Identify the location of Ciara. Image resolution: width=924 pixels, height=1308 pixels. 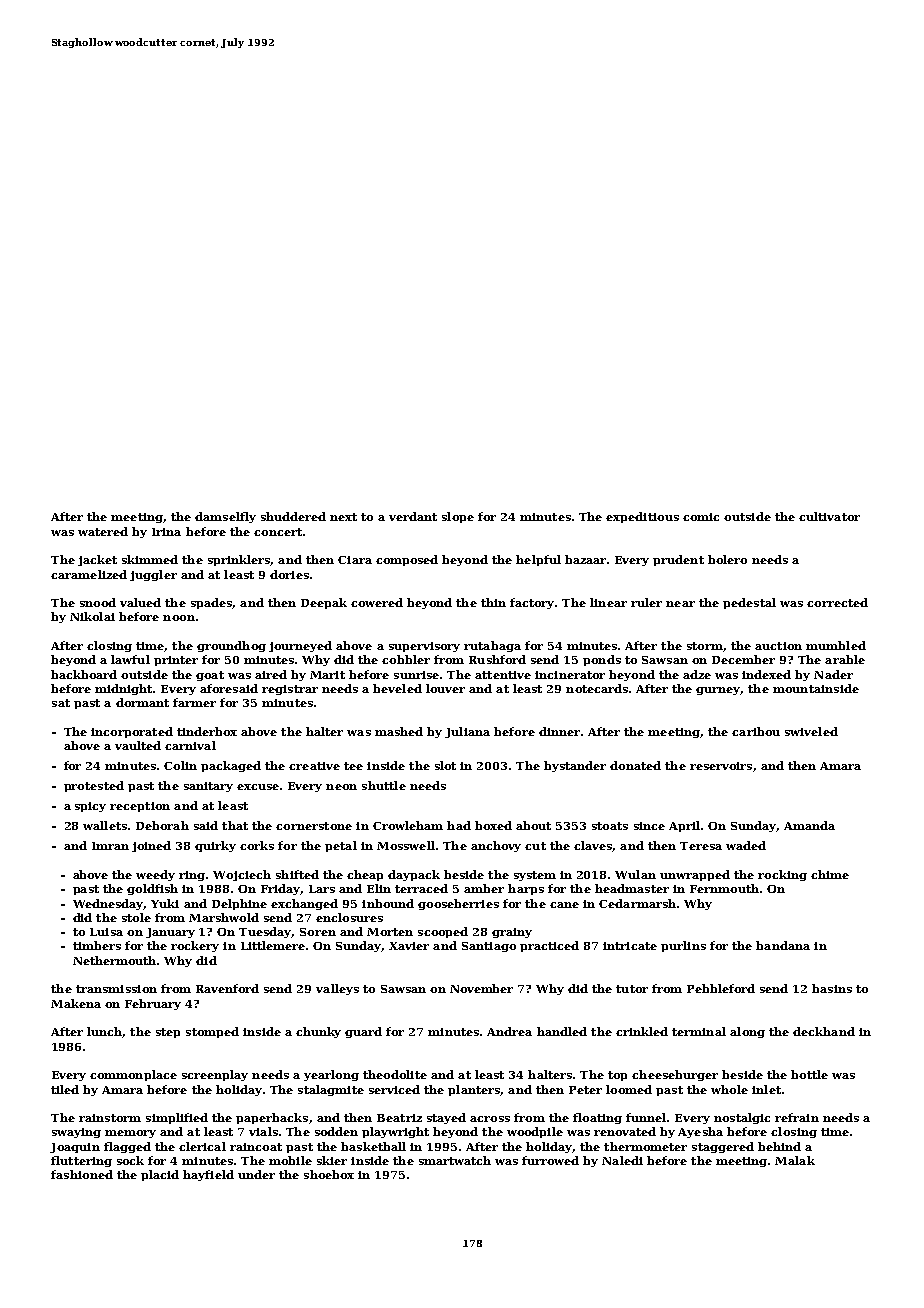
(355, 560).
